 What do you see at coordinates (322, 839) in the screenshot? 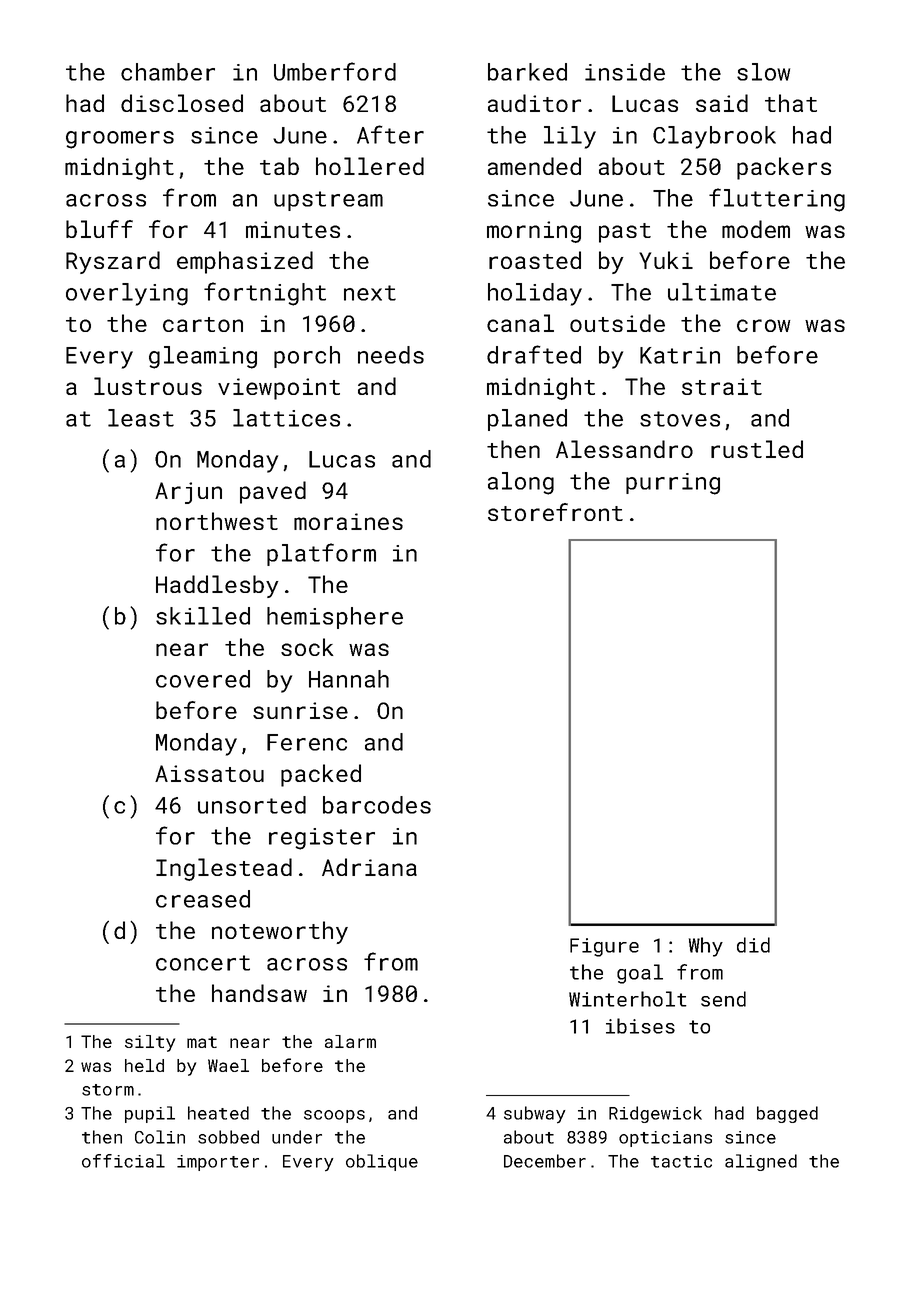
I see `register` at bounding box center [322, 839].
